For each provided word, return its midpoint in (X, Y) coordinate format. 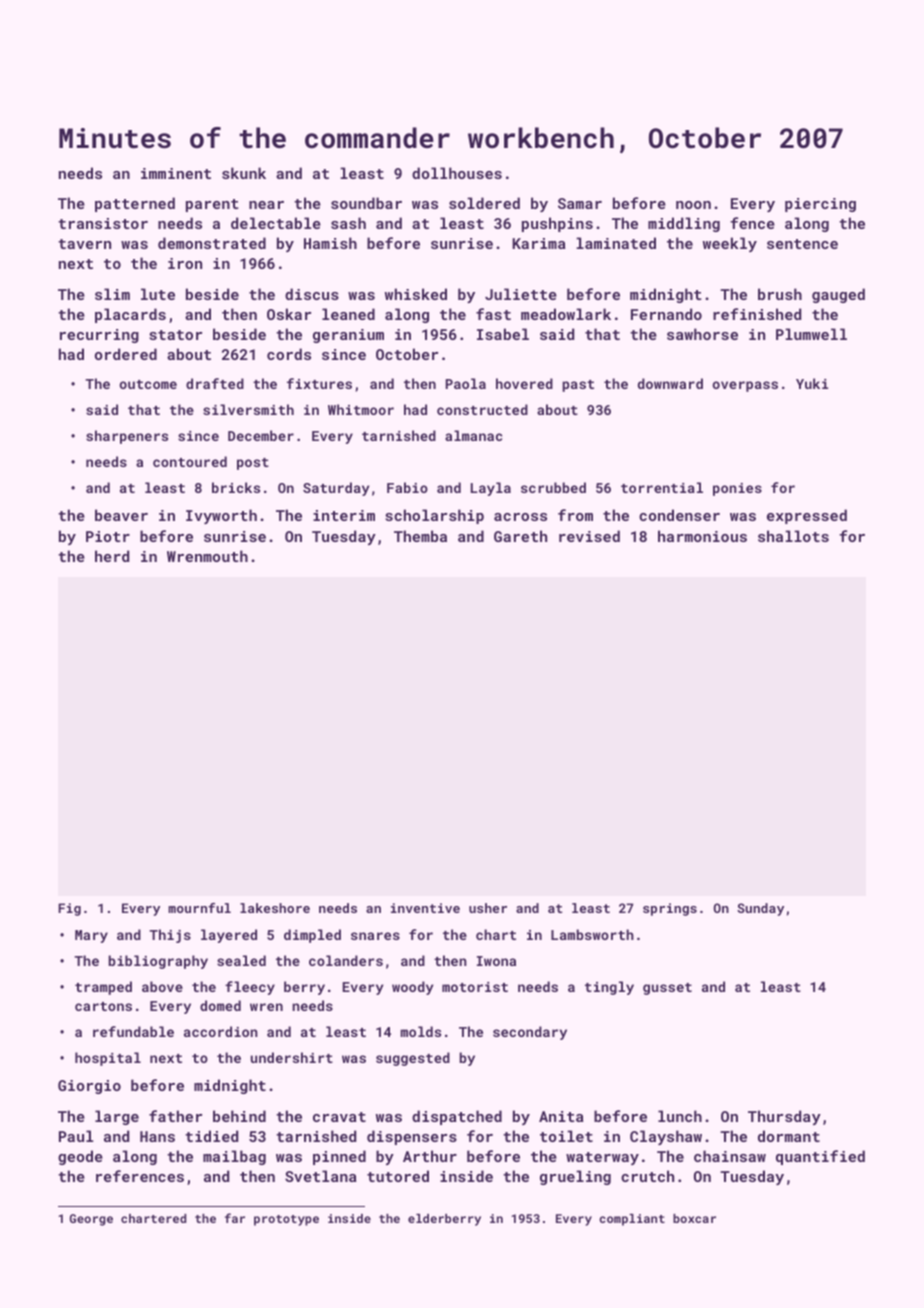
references (140, 1176)
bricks (236, 487)
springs (670, 909)
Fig (69, 909)
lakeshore (275, 908)
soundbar (366, 203)
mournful (199, 908)
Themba (420, 536)
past (578, 386)
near (266, 205)
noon (693, 205)
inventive (425, 908)
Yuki (812, 383)
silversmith (248, 409)
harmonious (702, 536)
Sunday (760, 909)
